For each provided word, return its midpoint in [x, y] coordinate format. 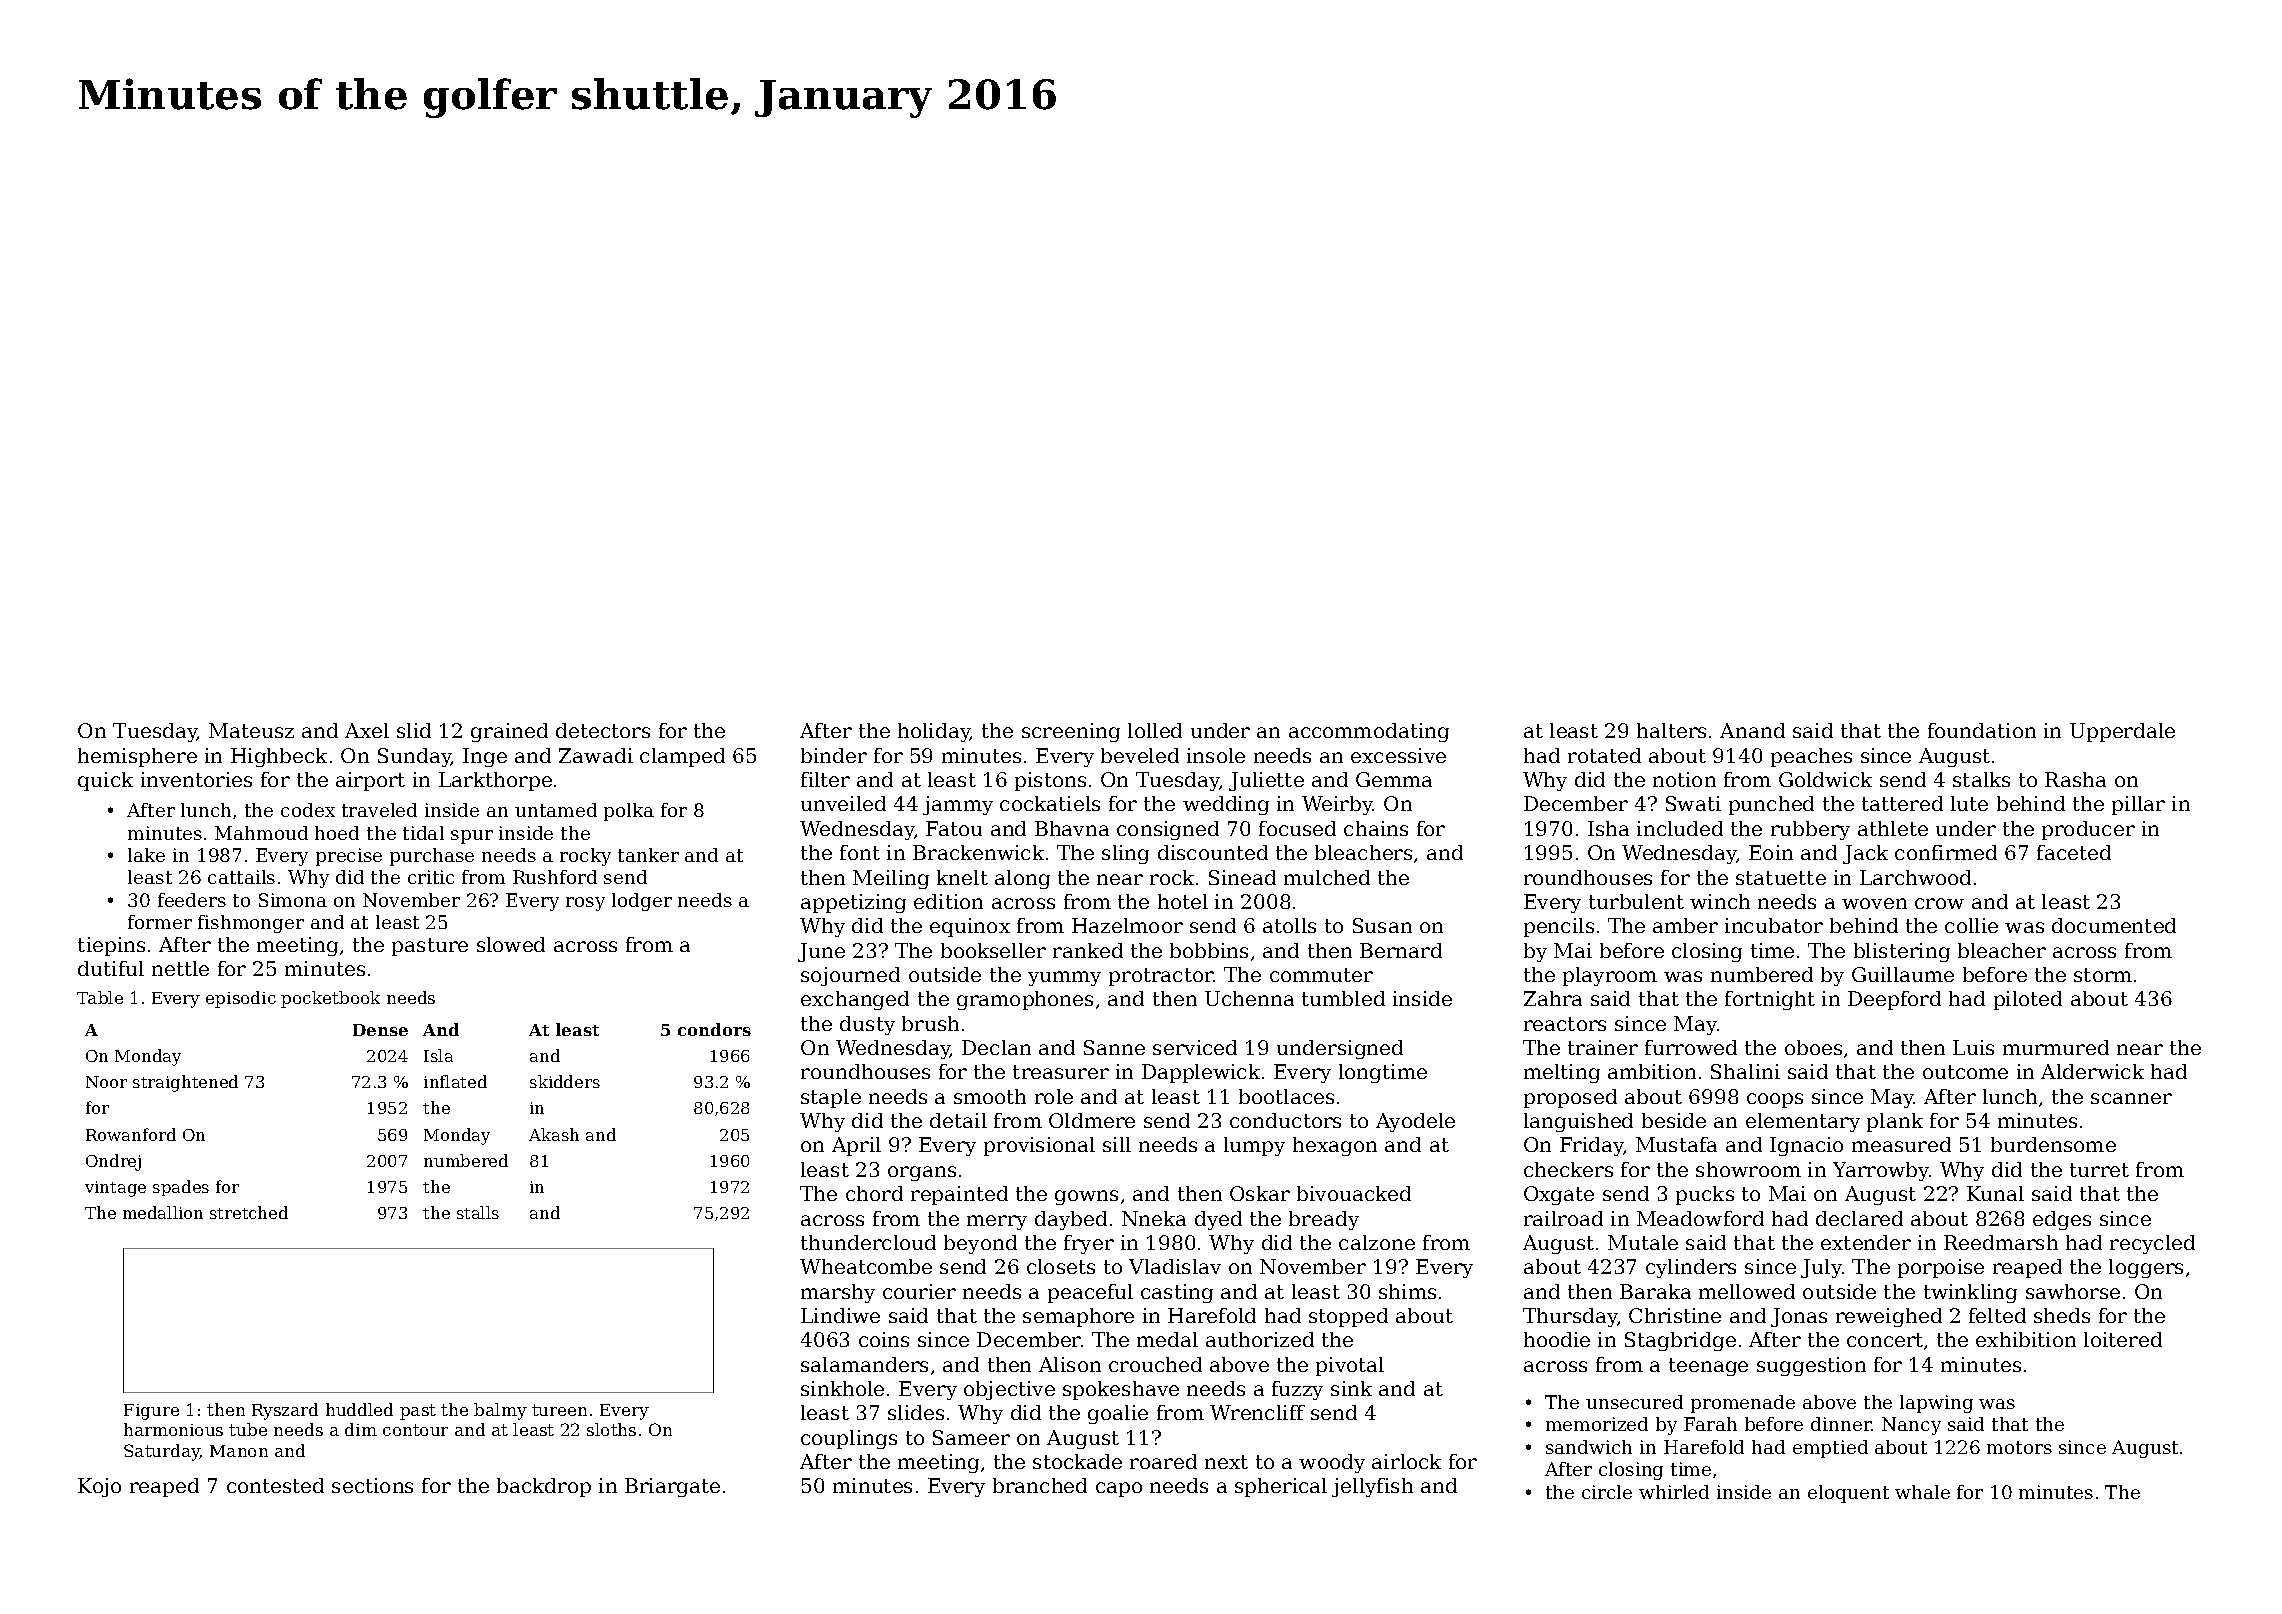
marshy [838, 1293]
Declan [996, 1047]
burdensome [2053, 1144]
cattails [241, 877]
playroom [1610, 976]
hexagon [1335, 1146]
